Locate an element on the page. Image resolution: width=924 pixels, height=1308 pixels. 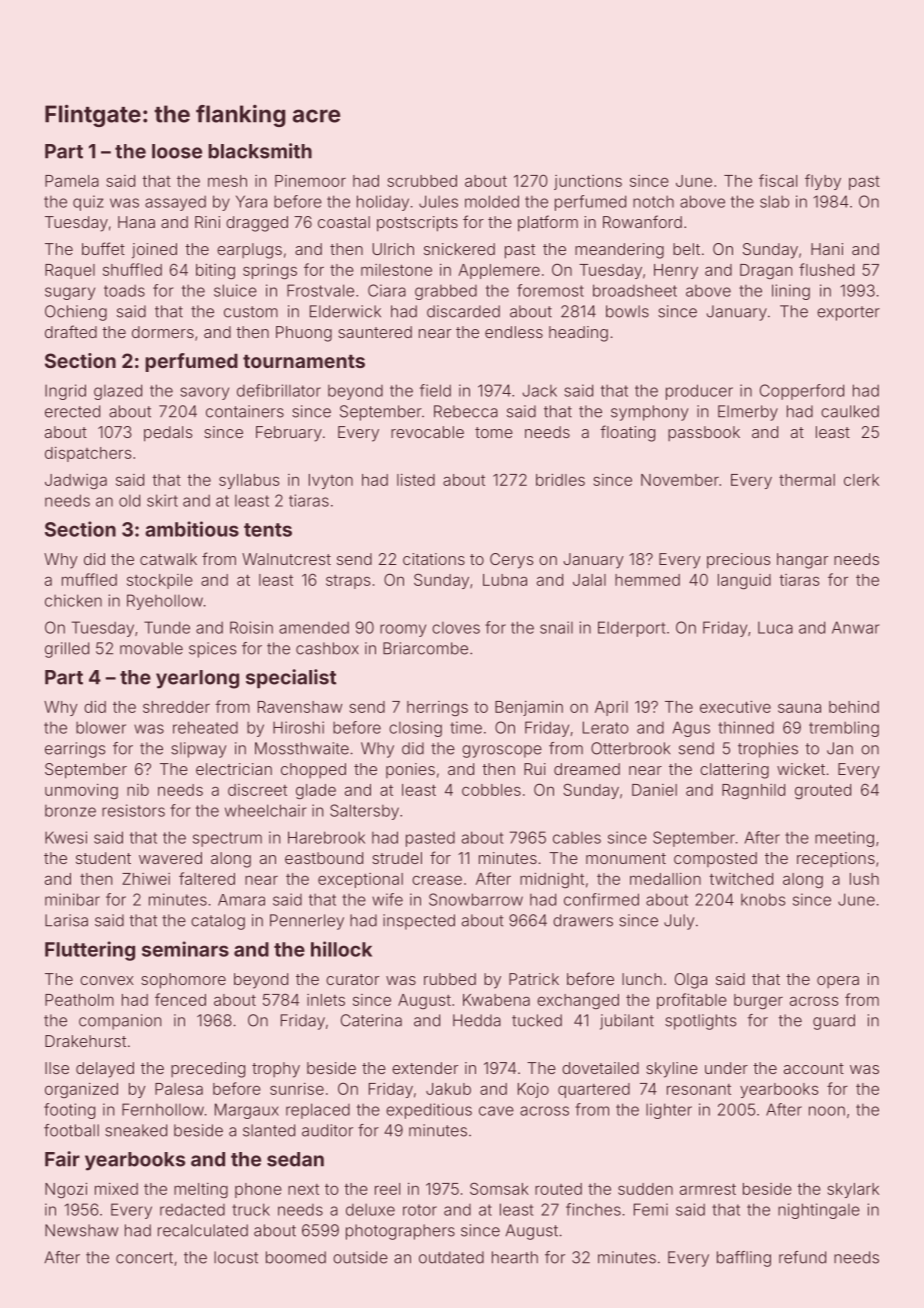
clerk is located at coordinates (861, 480).
